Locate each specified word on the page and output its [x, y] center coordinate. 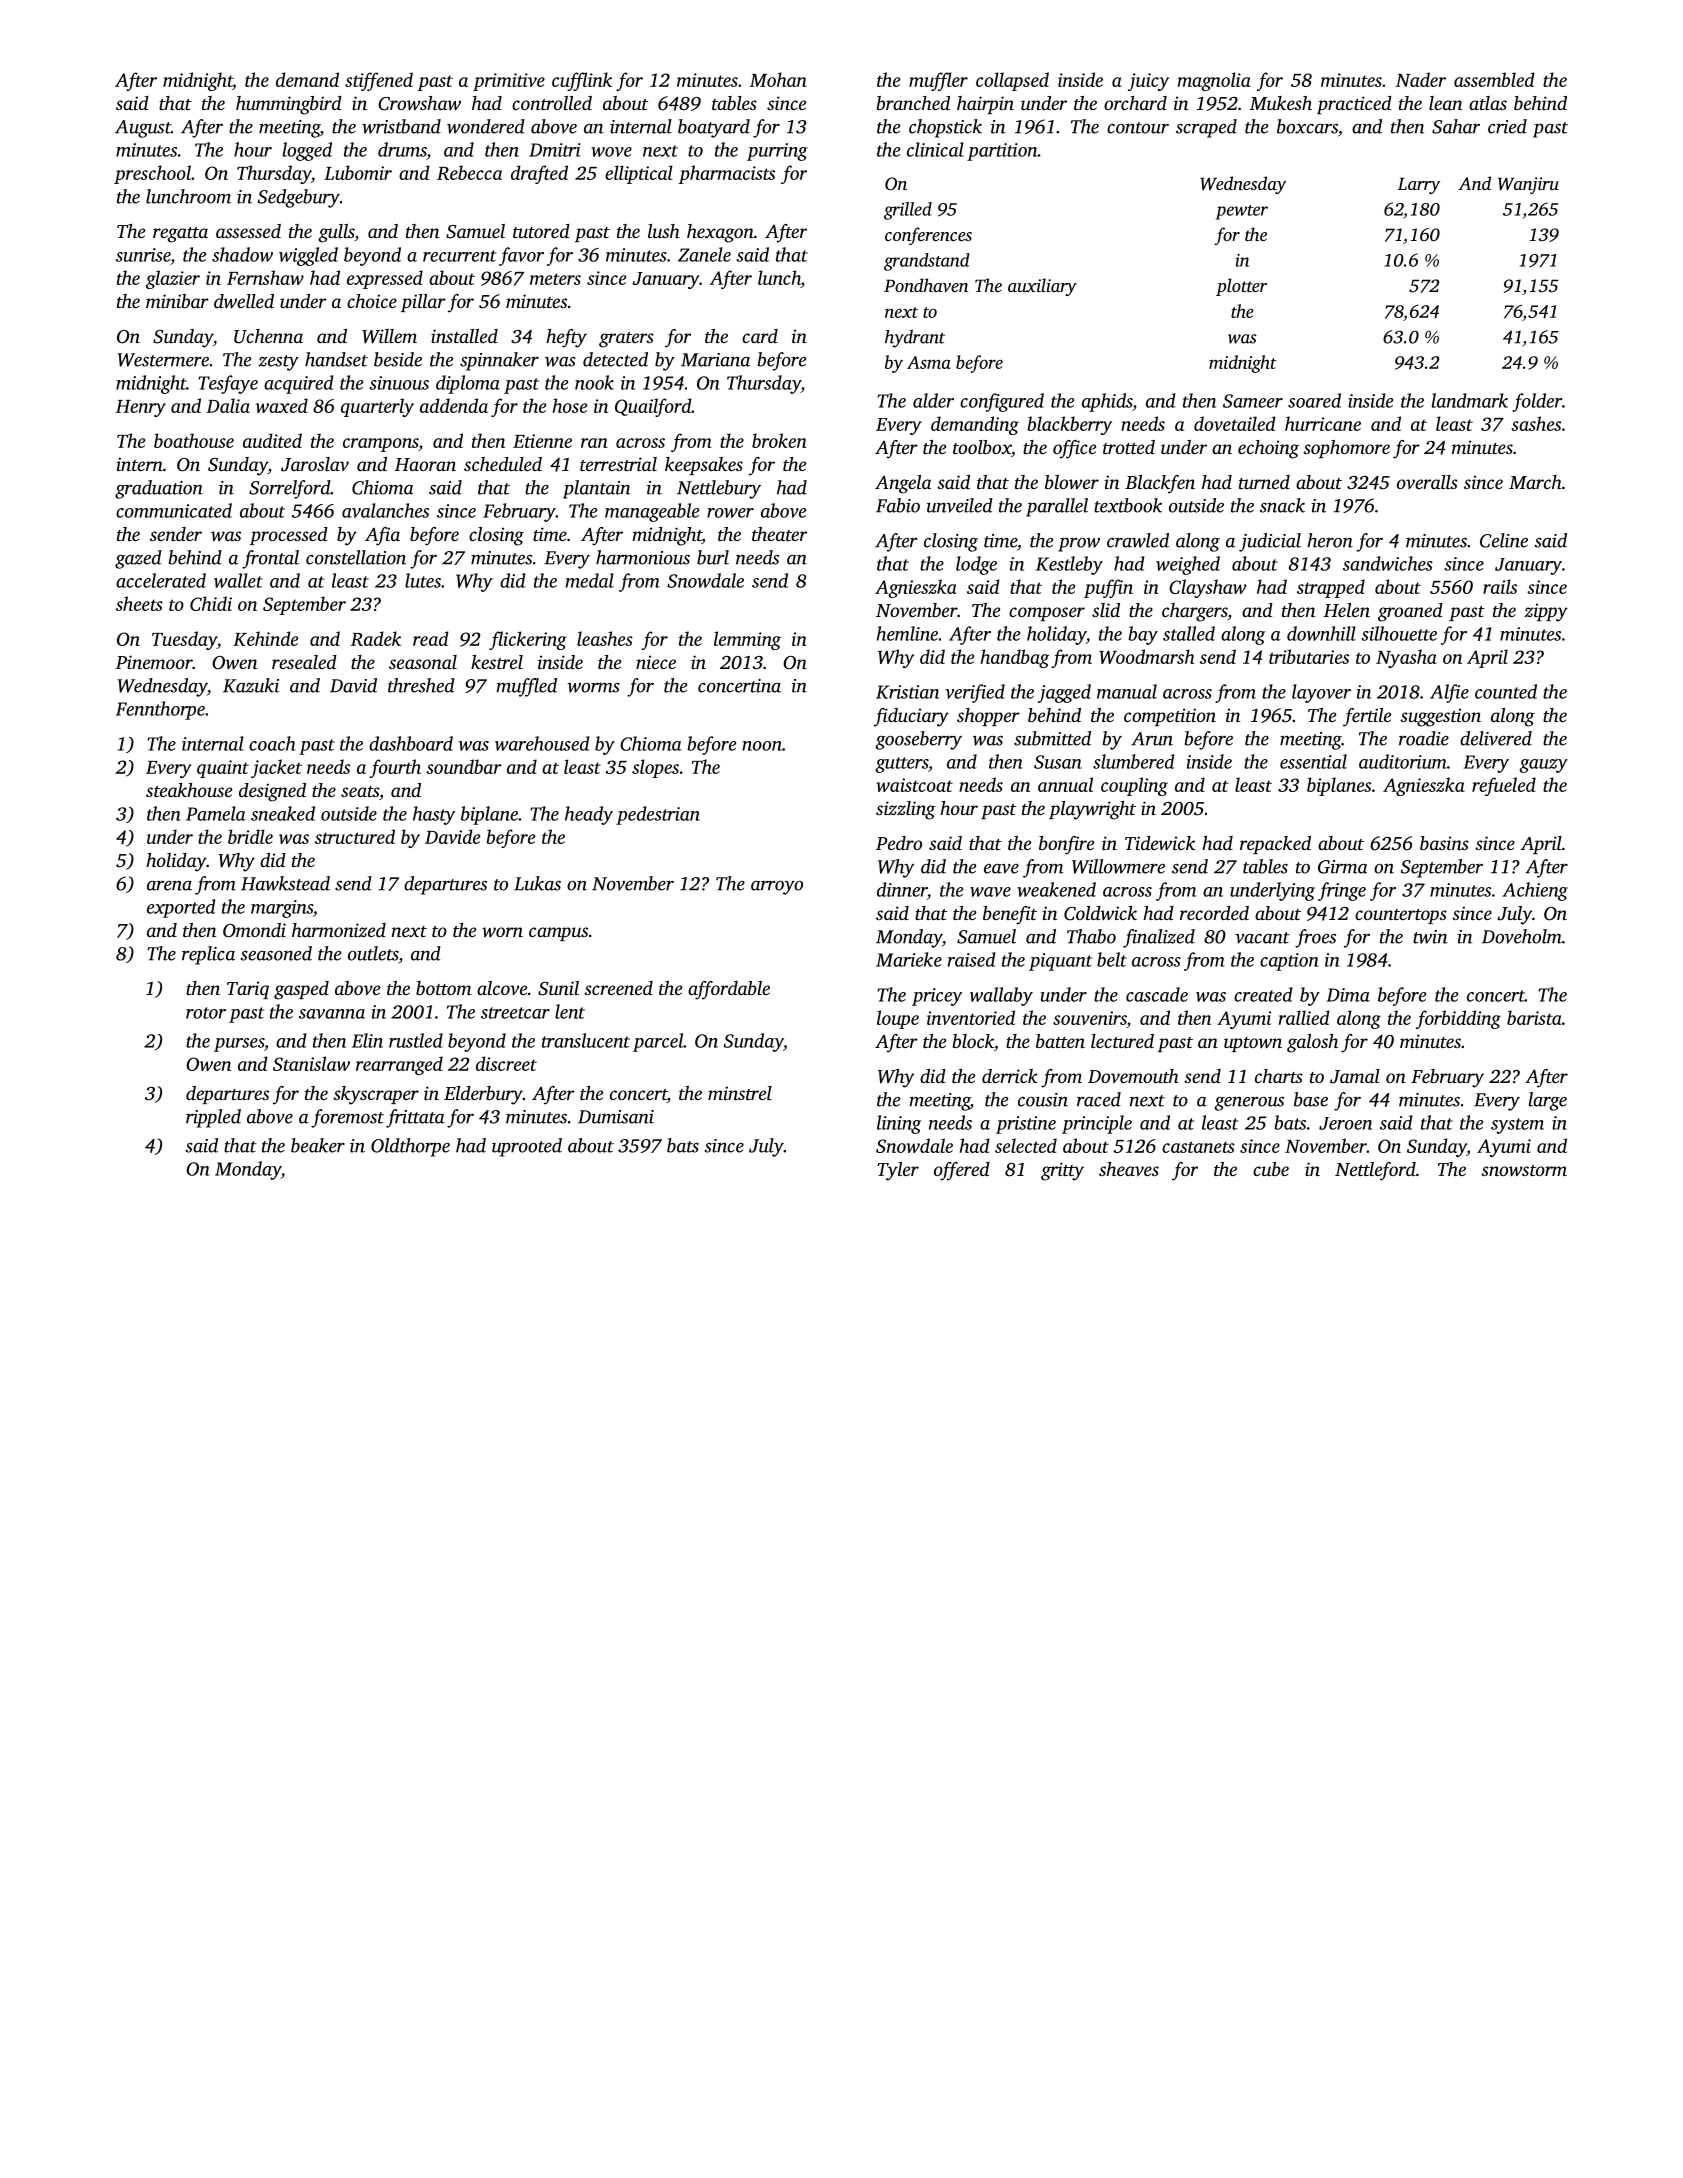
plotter [1241, 287]
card [760, 336]
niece [656, 662]
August [143, 129]
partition [1002, 152]
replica [208, 955]
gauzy [1543, 766]
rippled [213, 1118]
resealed [304, 662]
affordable [729, 990]
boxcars [1307, 126]
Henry [141, 408]
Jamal [1355, 1076]
